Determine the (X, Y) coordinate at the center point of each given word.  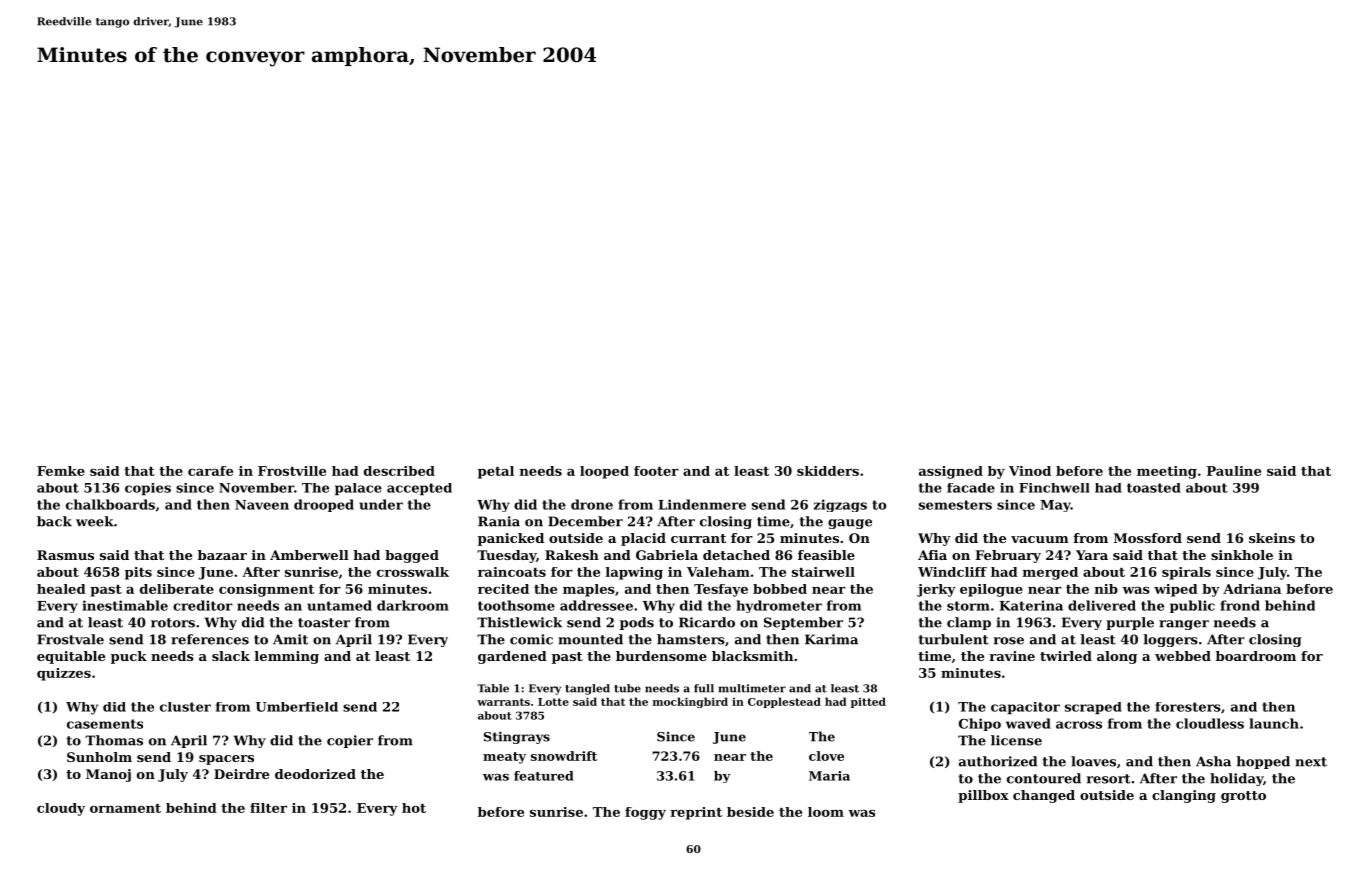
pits (138, 573)
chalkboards (110, 504)
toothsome (516, 605)
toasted (1154, 488)
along (1117, 657)
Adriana (1252, 589)
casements (105, 724)
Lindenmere (702, 504)
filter (268, 808)
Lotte (553, 702)
